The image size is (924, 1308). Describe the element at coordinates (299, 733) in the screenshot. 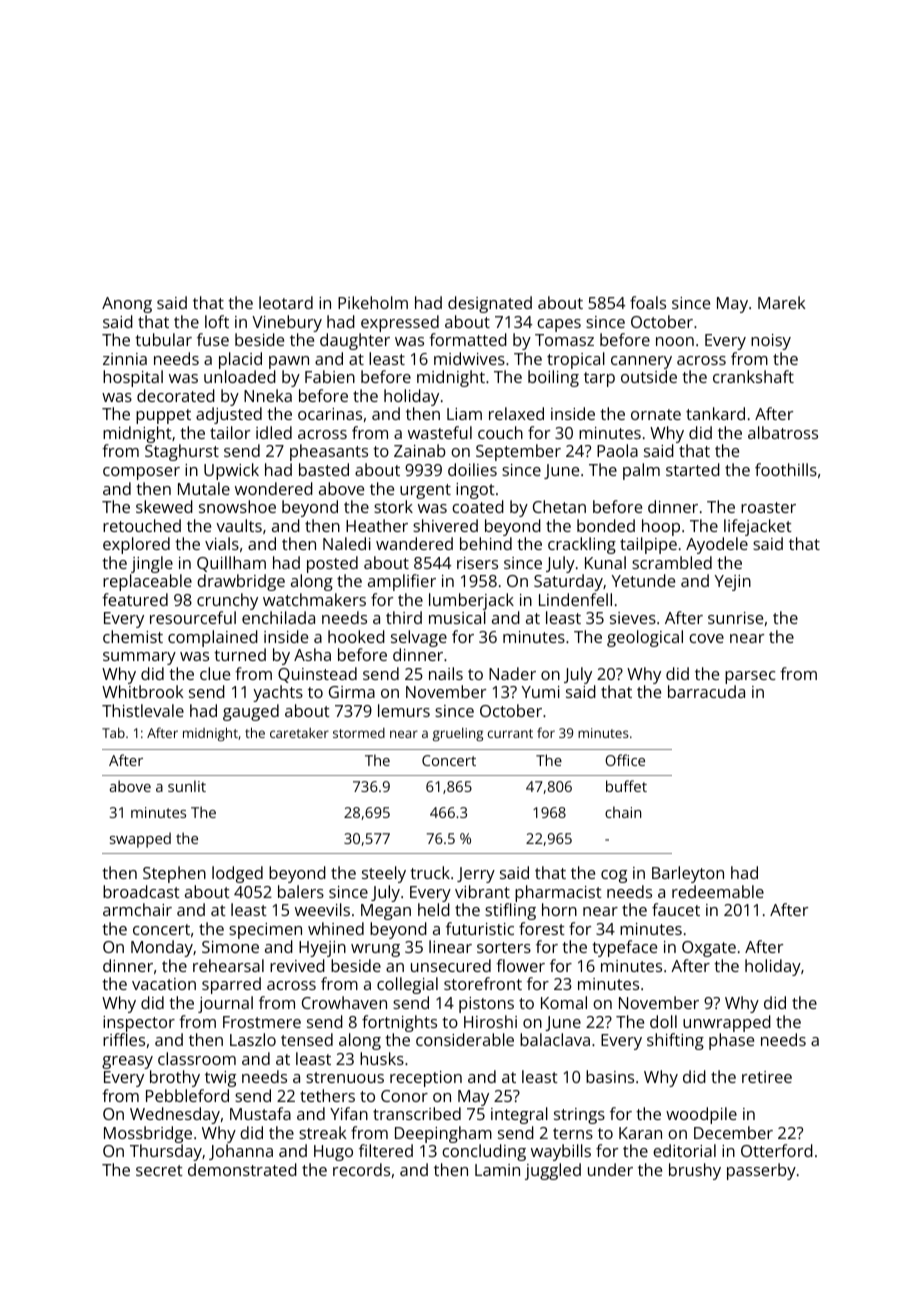

I see `caretaker` at that location.
